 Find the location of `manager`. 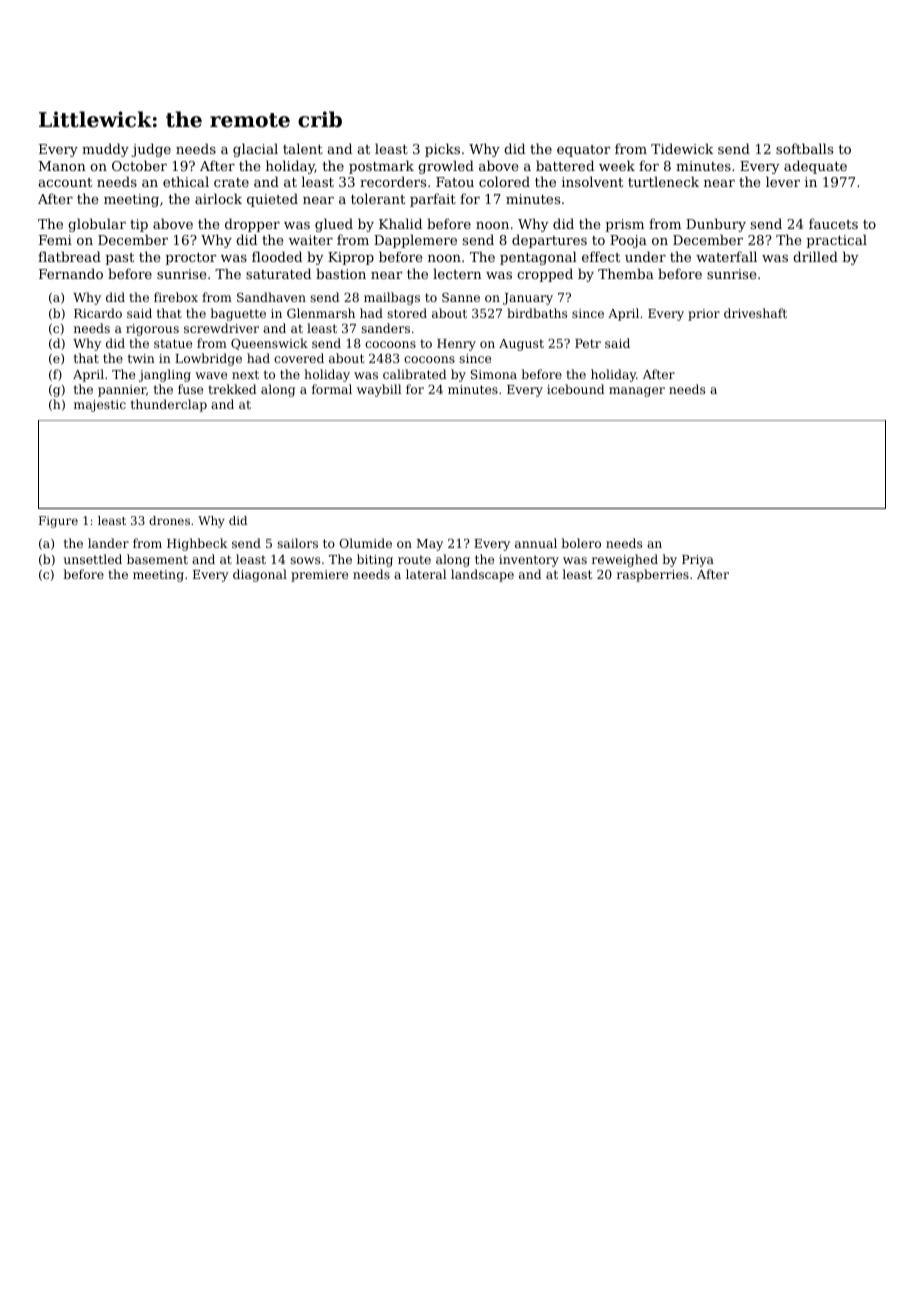

manager is located at coordinates (637, 392).
